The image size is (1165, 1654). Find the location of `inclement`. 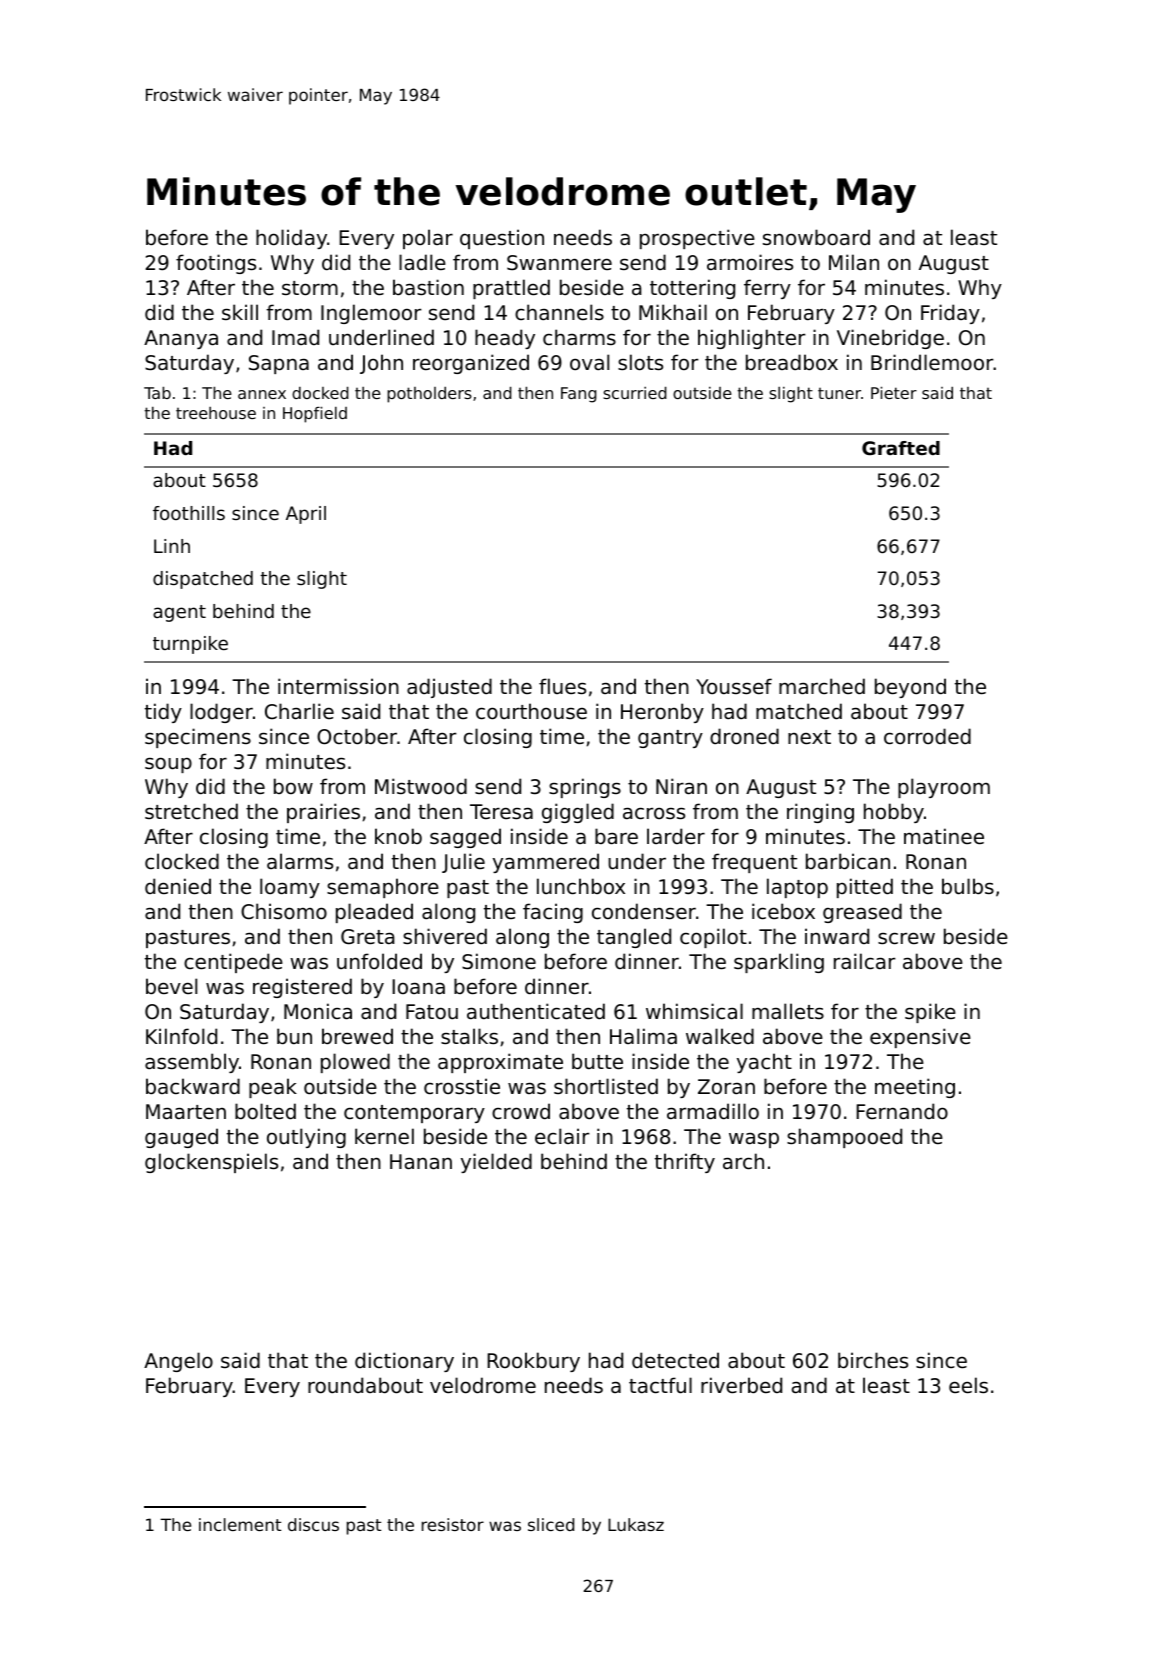

inclement is located at coordinates (240, 1524).
